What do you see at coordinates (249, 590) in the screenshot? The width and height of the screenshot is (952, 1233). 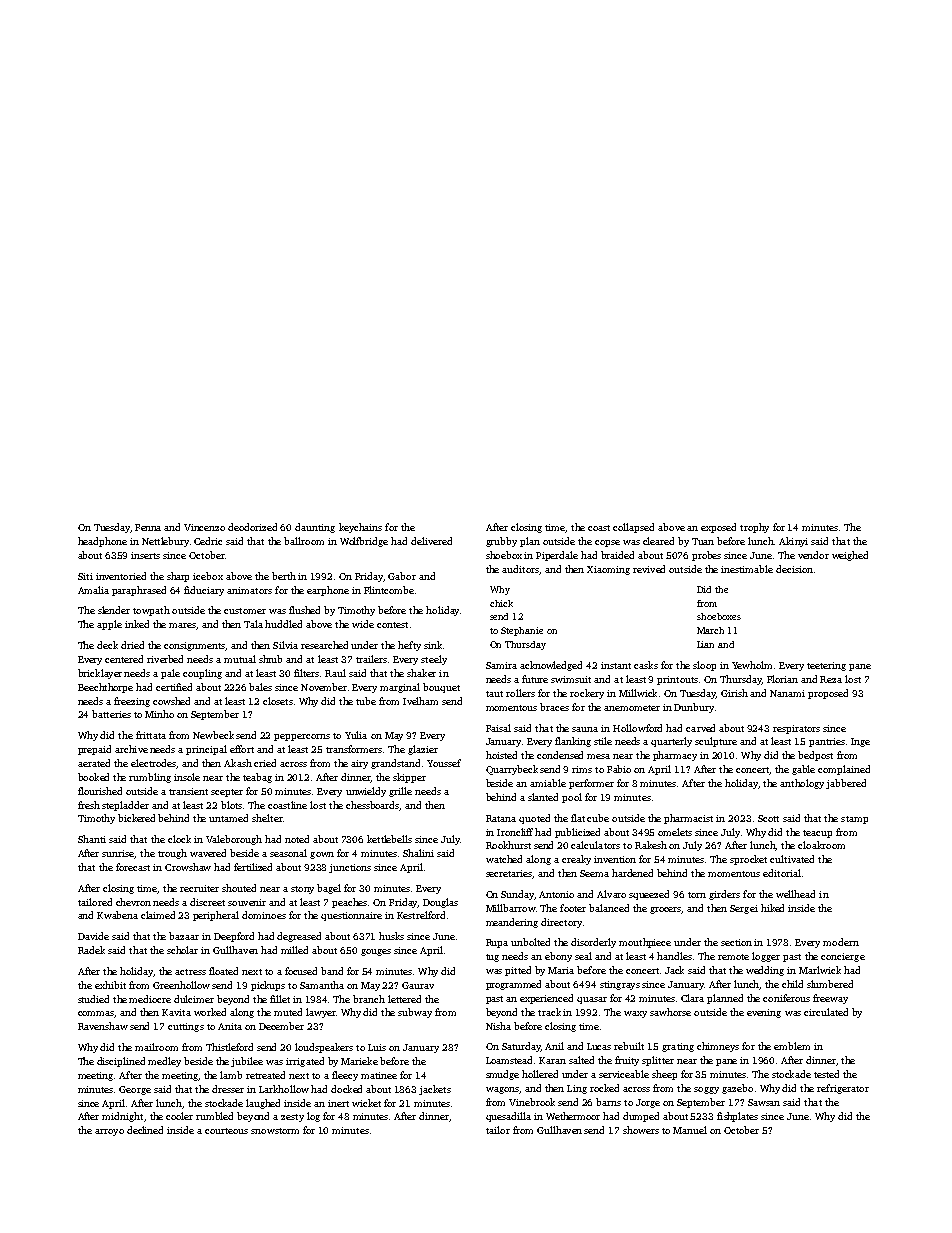 I see `animators` at bounding box center [249, 590].
